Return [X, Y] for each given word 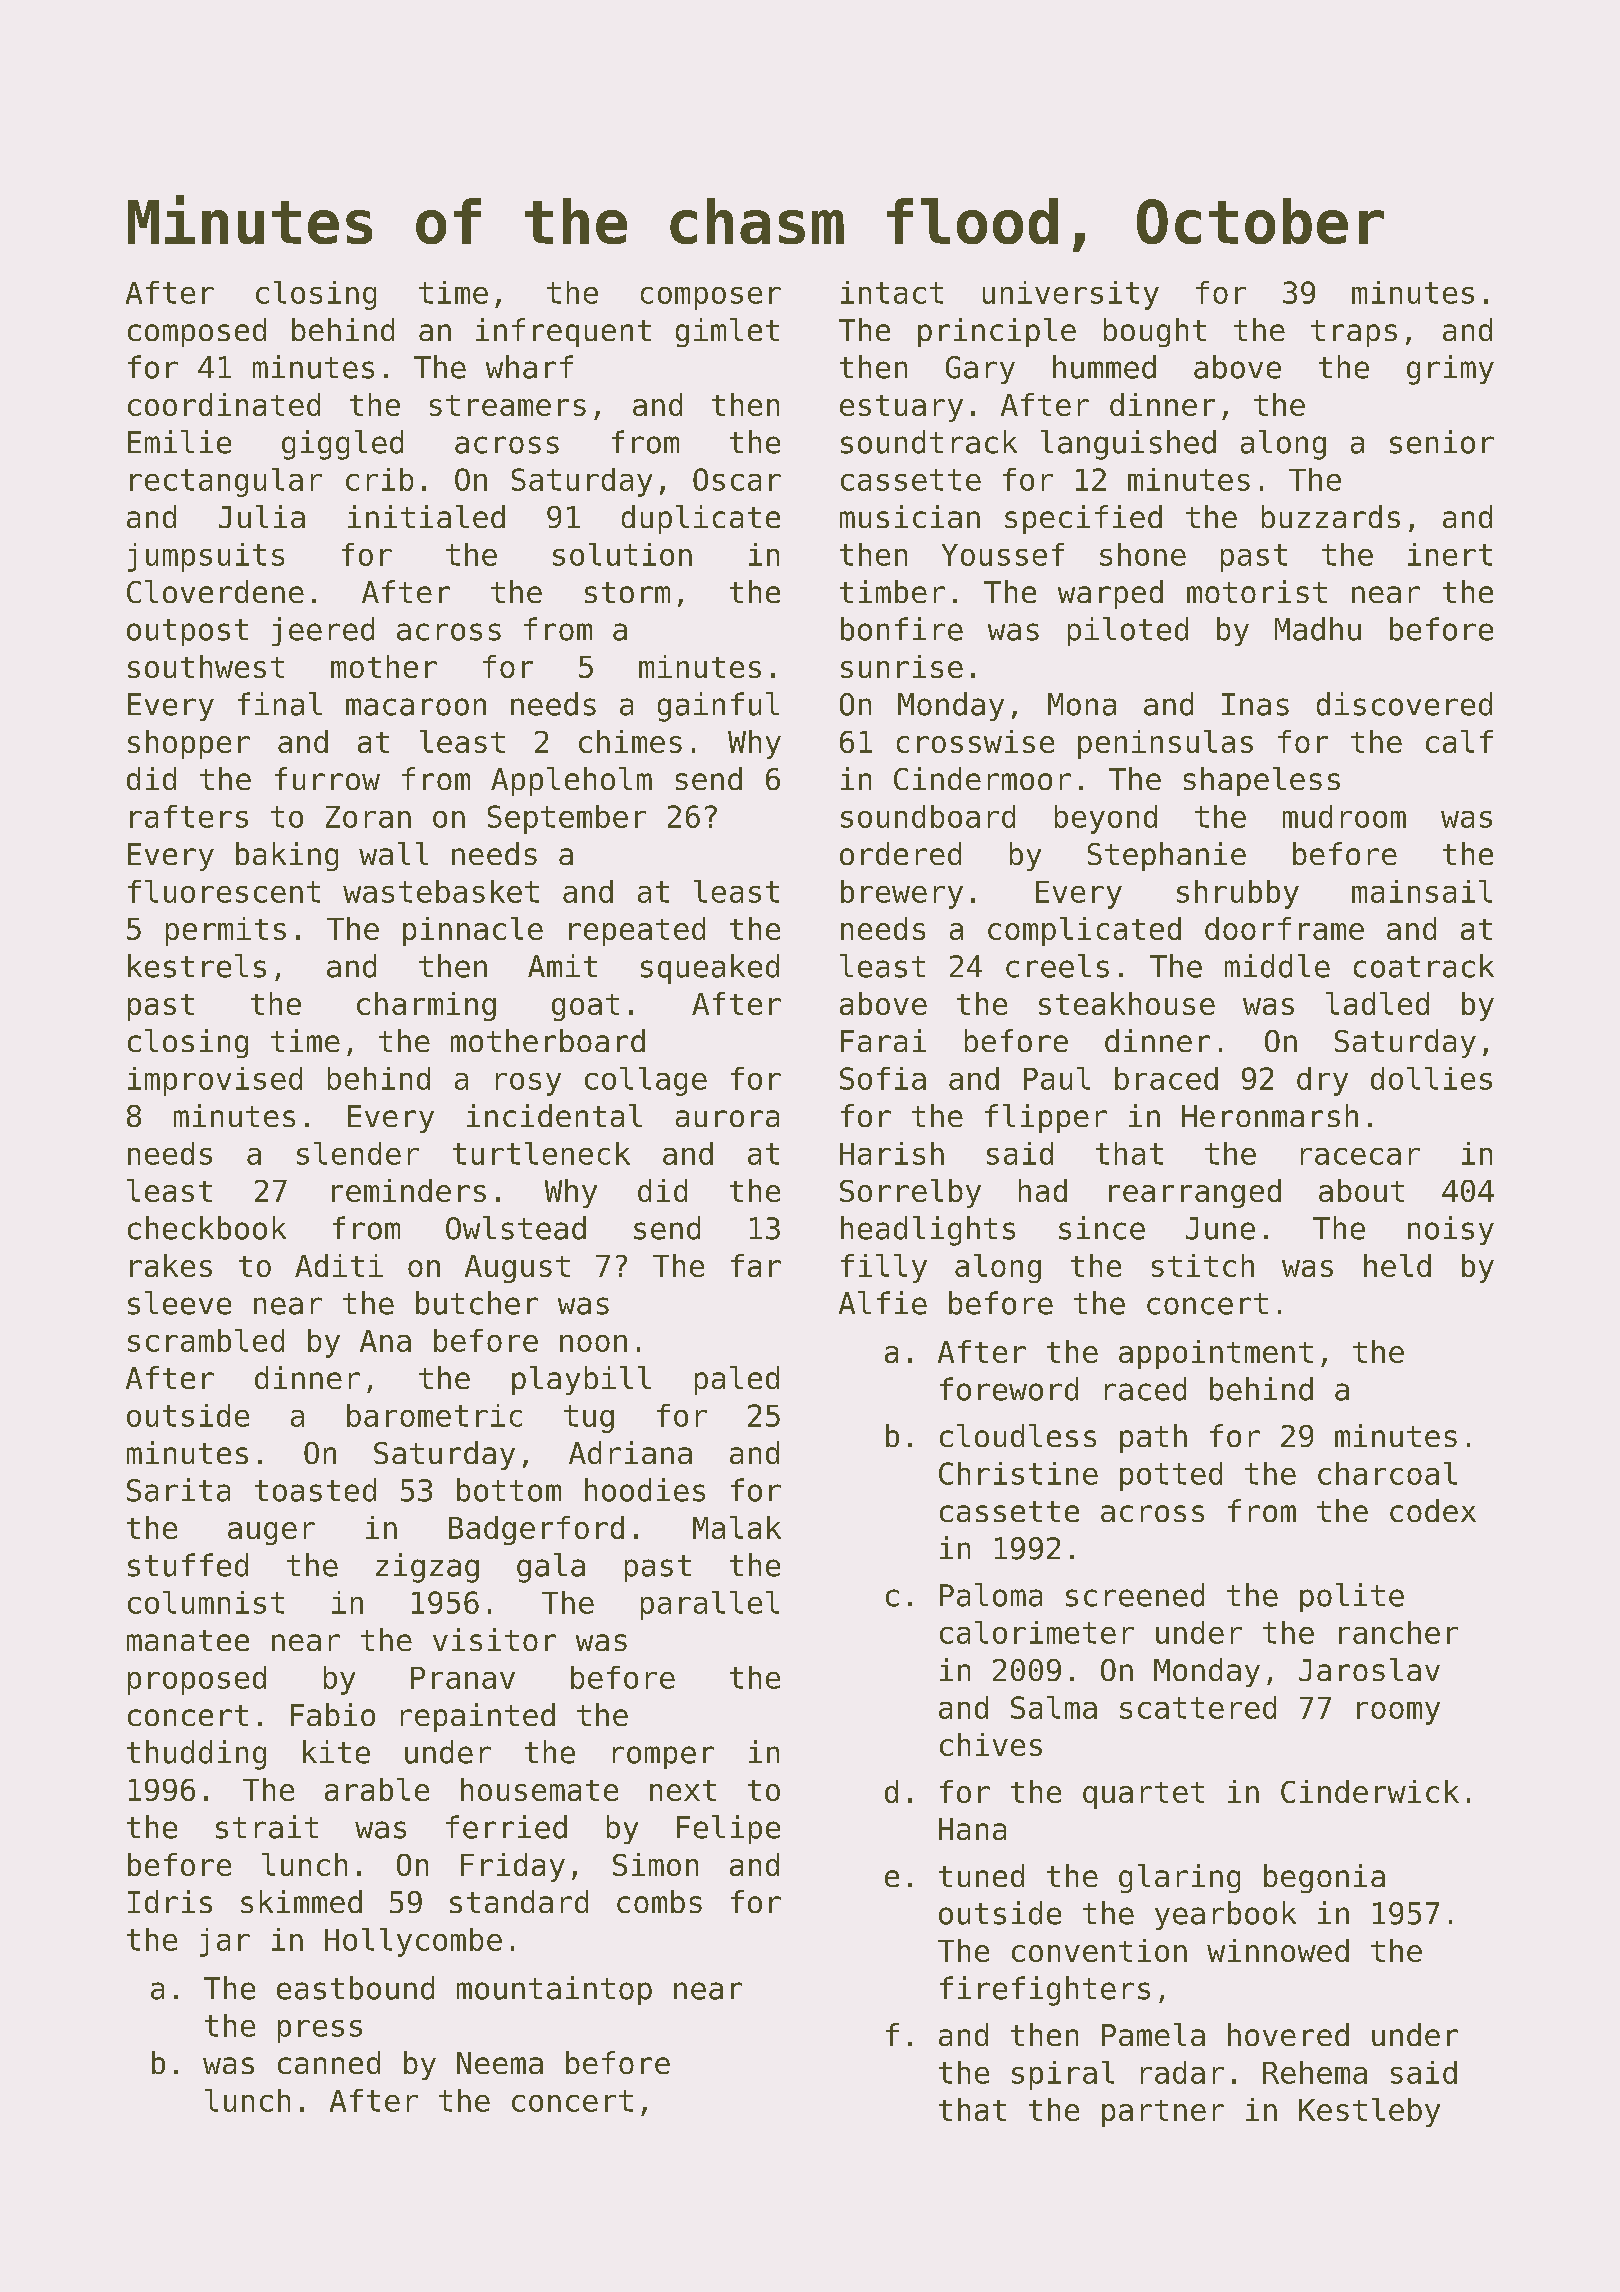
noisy [1451, 1230]
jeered [323, 631]
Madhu [1318, 629]
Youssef [1003, 554]
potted [1171, 1476]
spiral [1063, 2075]
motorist [1257, 591]
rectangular [226, 482]
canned [329, 2062]
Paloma [991, 1595]
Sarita [178, 1490]
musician [910, 516]
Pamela [1153, 2034]
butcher [477, 1303]
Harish [892, 1153]
